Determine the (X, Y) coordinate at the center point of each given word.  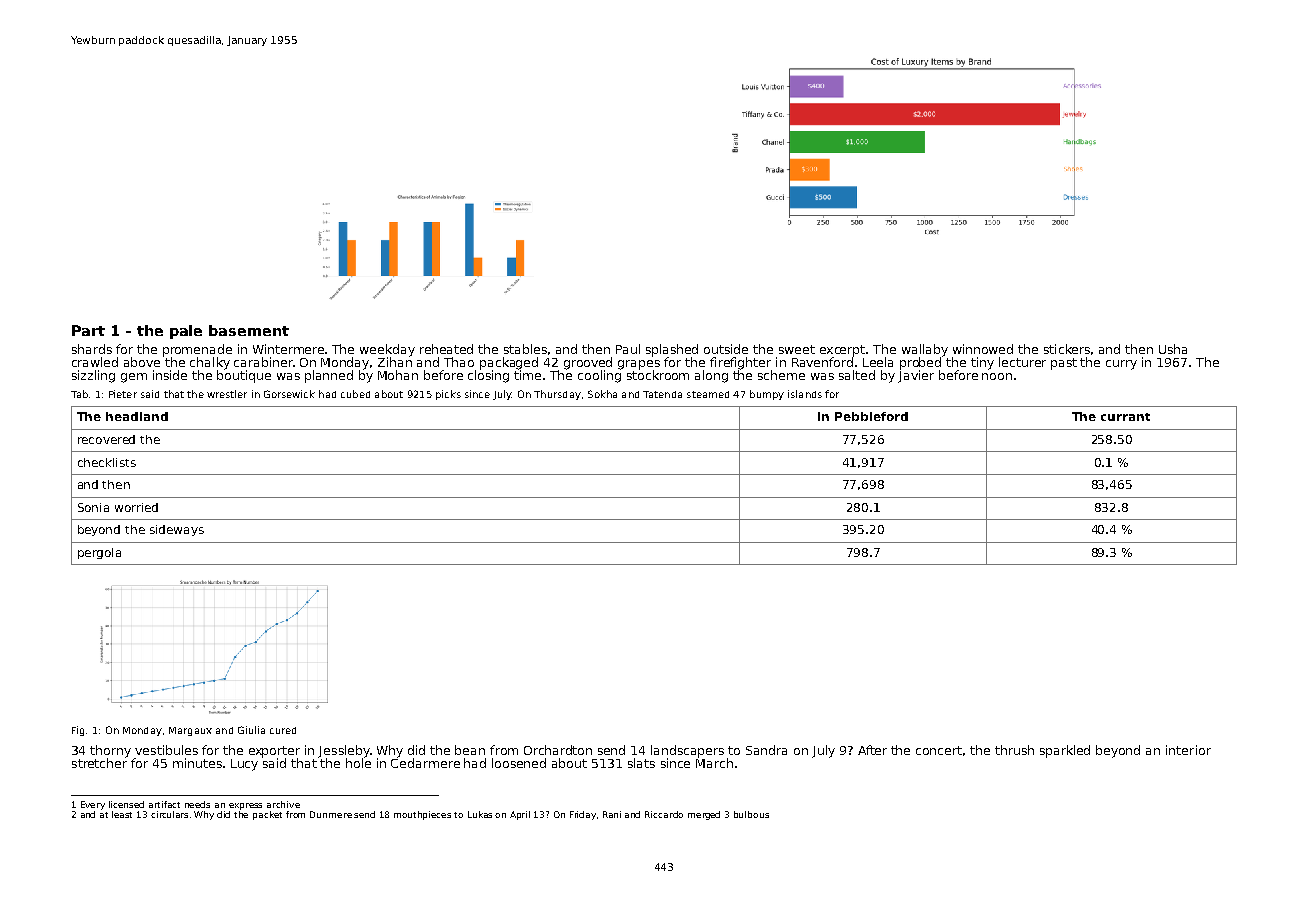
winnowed (983, 349)
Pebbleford (871, 416)
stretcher (99, 763)
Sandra (766, 750)
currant (1125, 417)
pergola (99, 553)
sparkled (1065, 751)
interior (1188, 750)
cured (283, 730)
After (872, 750)
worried (136, 507)
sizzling (93, 376)
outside (726, 349)
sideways (177, 530)
